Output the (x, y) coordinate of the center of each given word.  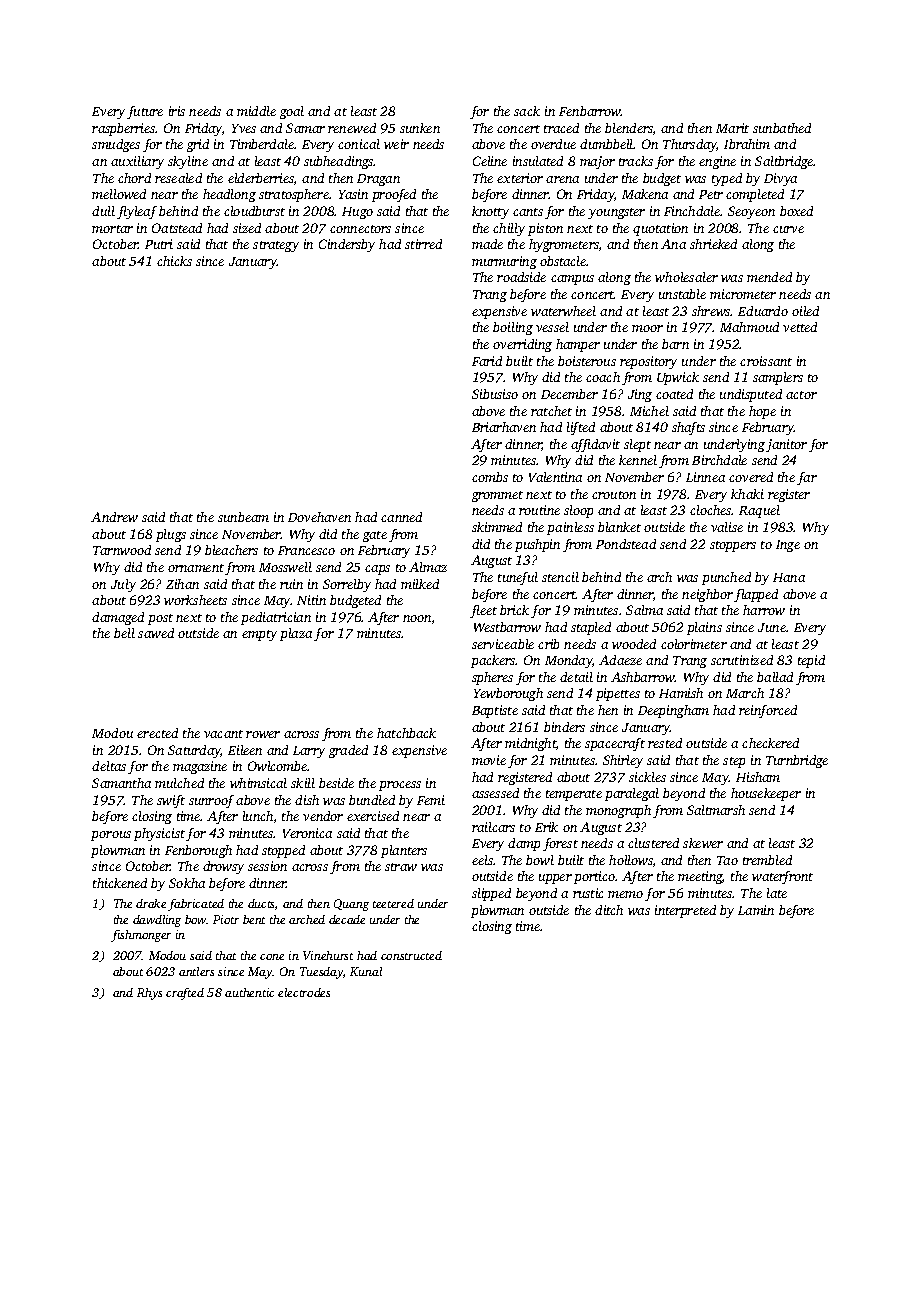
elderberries (261, 178)
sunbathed (782, 128)
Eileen (245, 750)
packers (493, 661)
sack (527, 111)
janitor (786, 445)
